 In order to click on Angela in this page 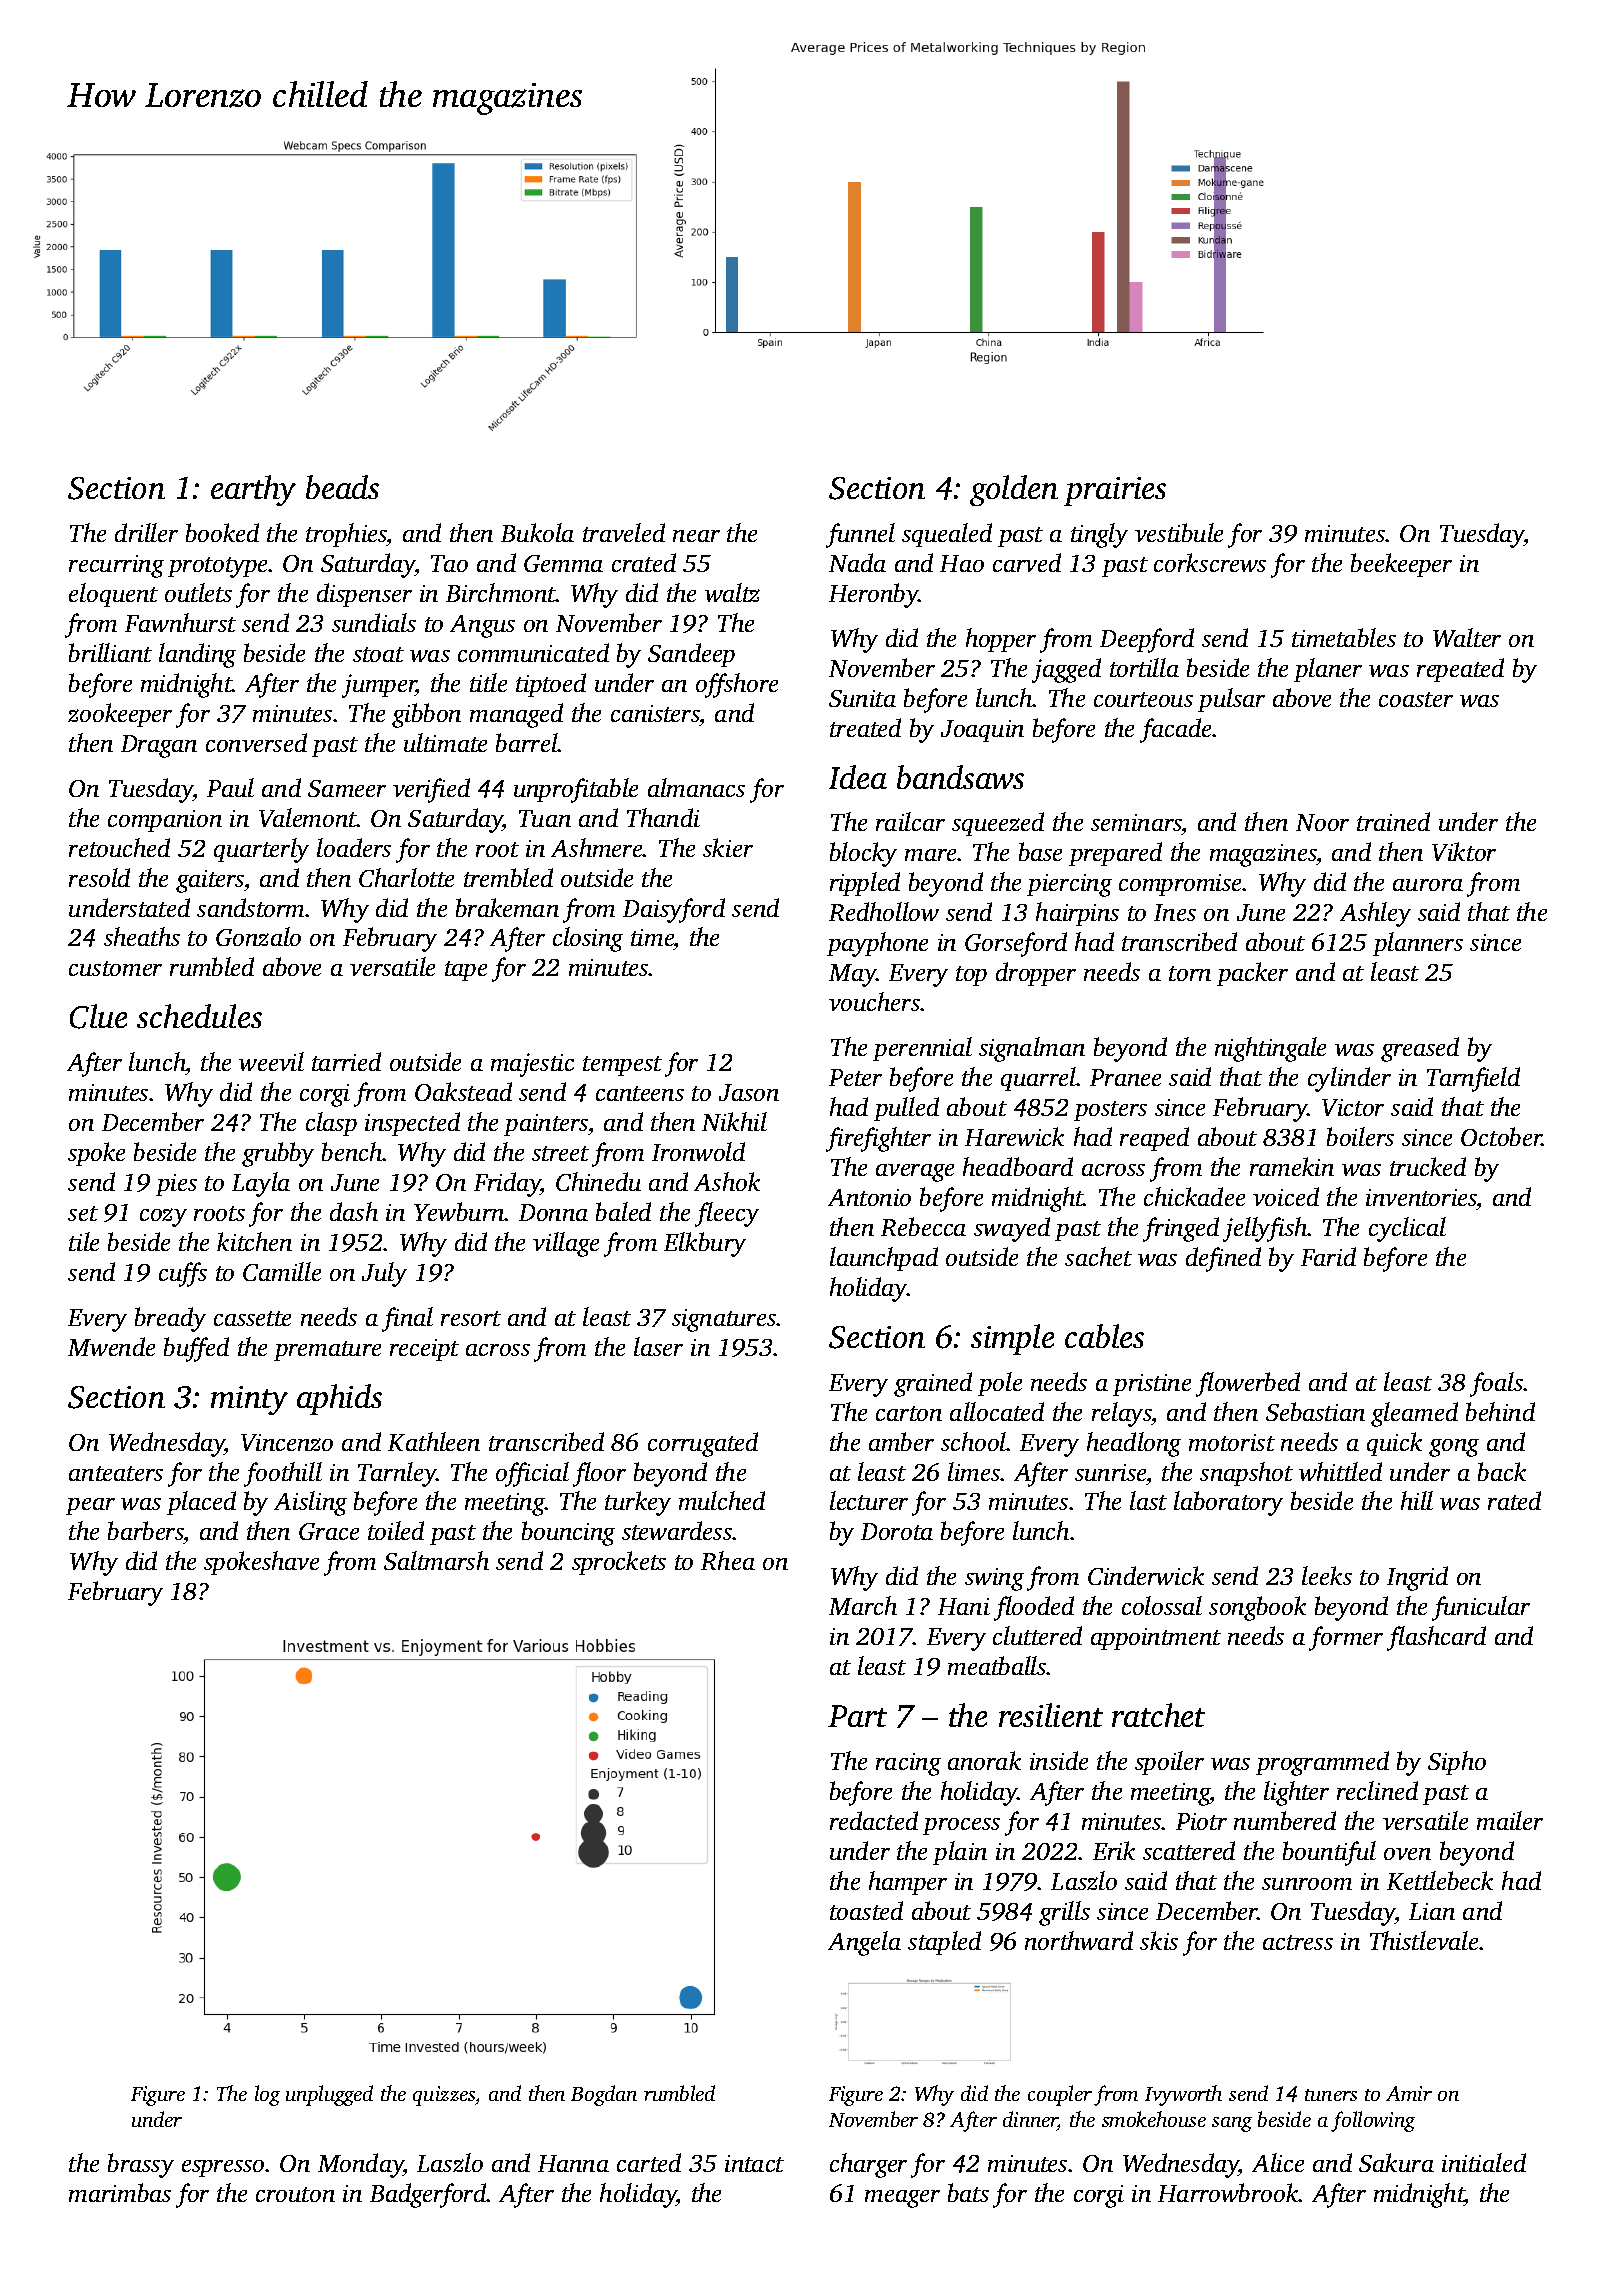, I will do `click(864, 1943)`.
